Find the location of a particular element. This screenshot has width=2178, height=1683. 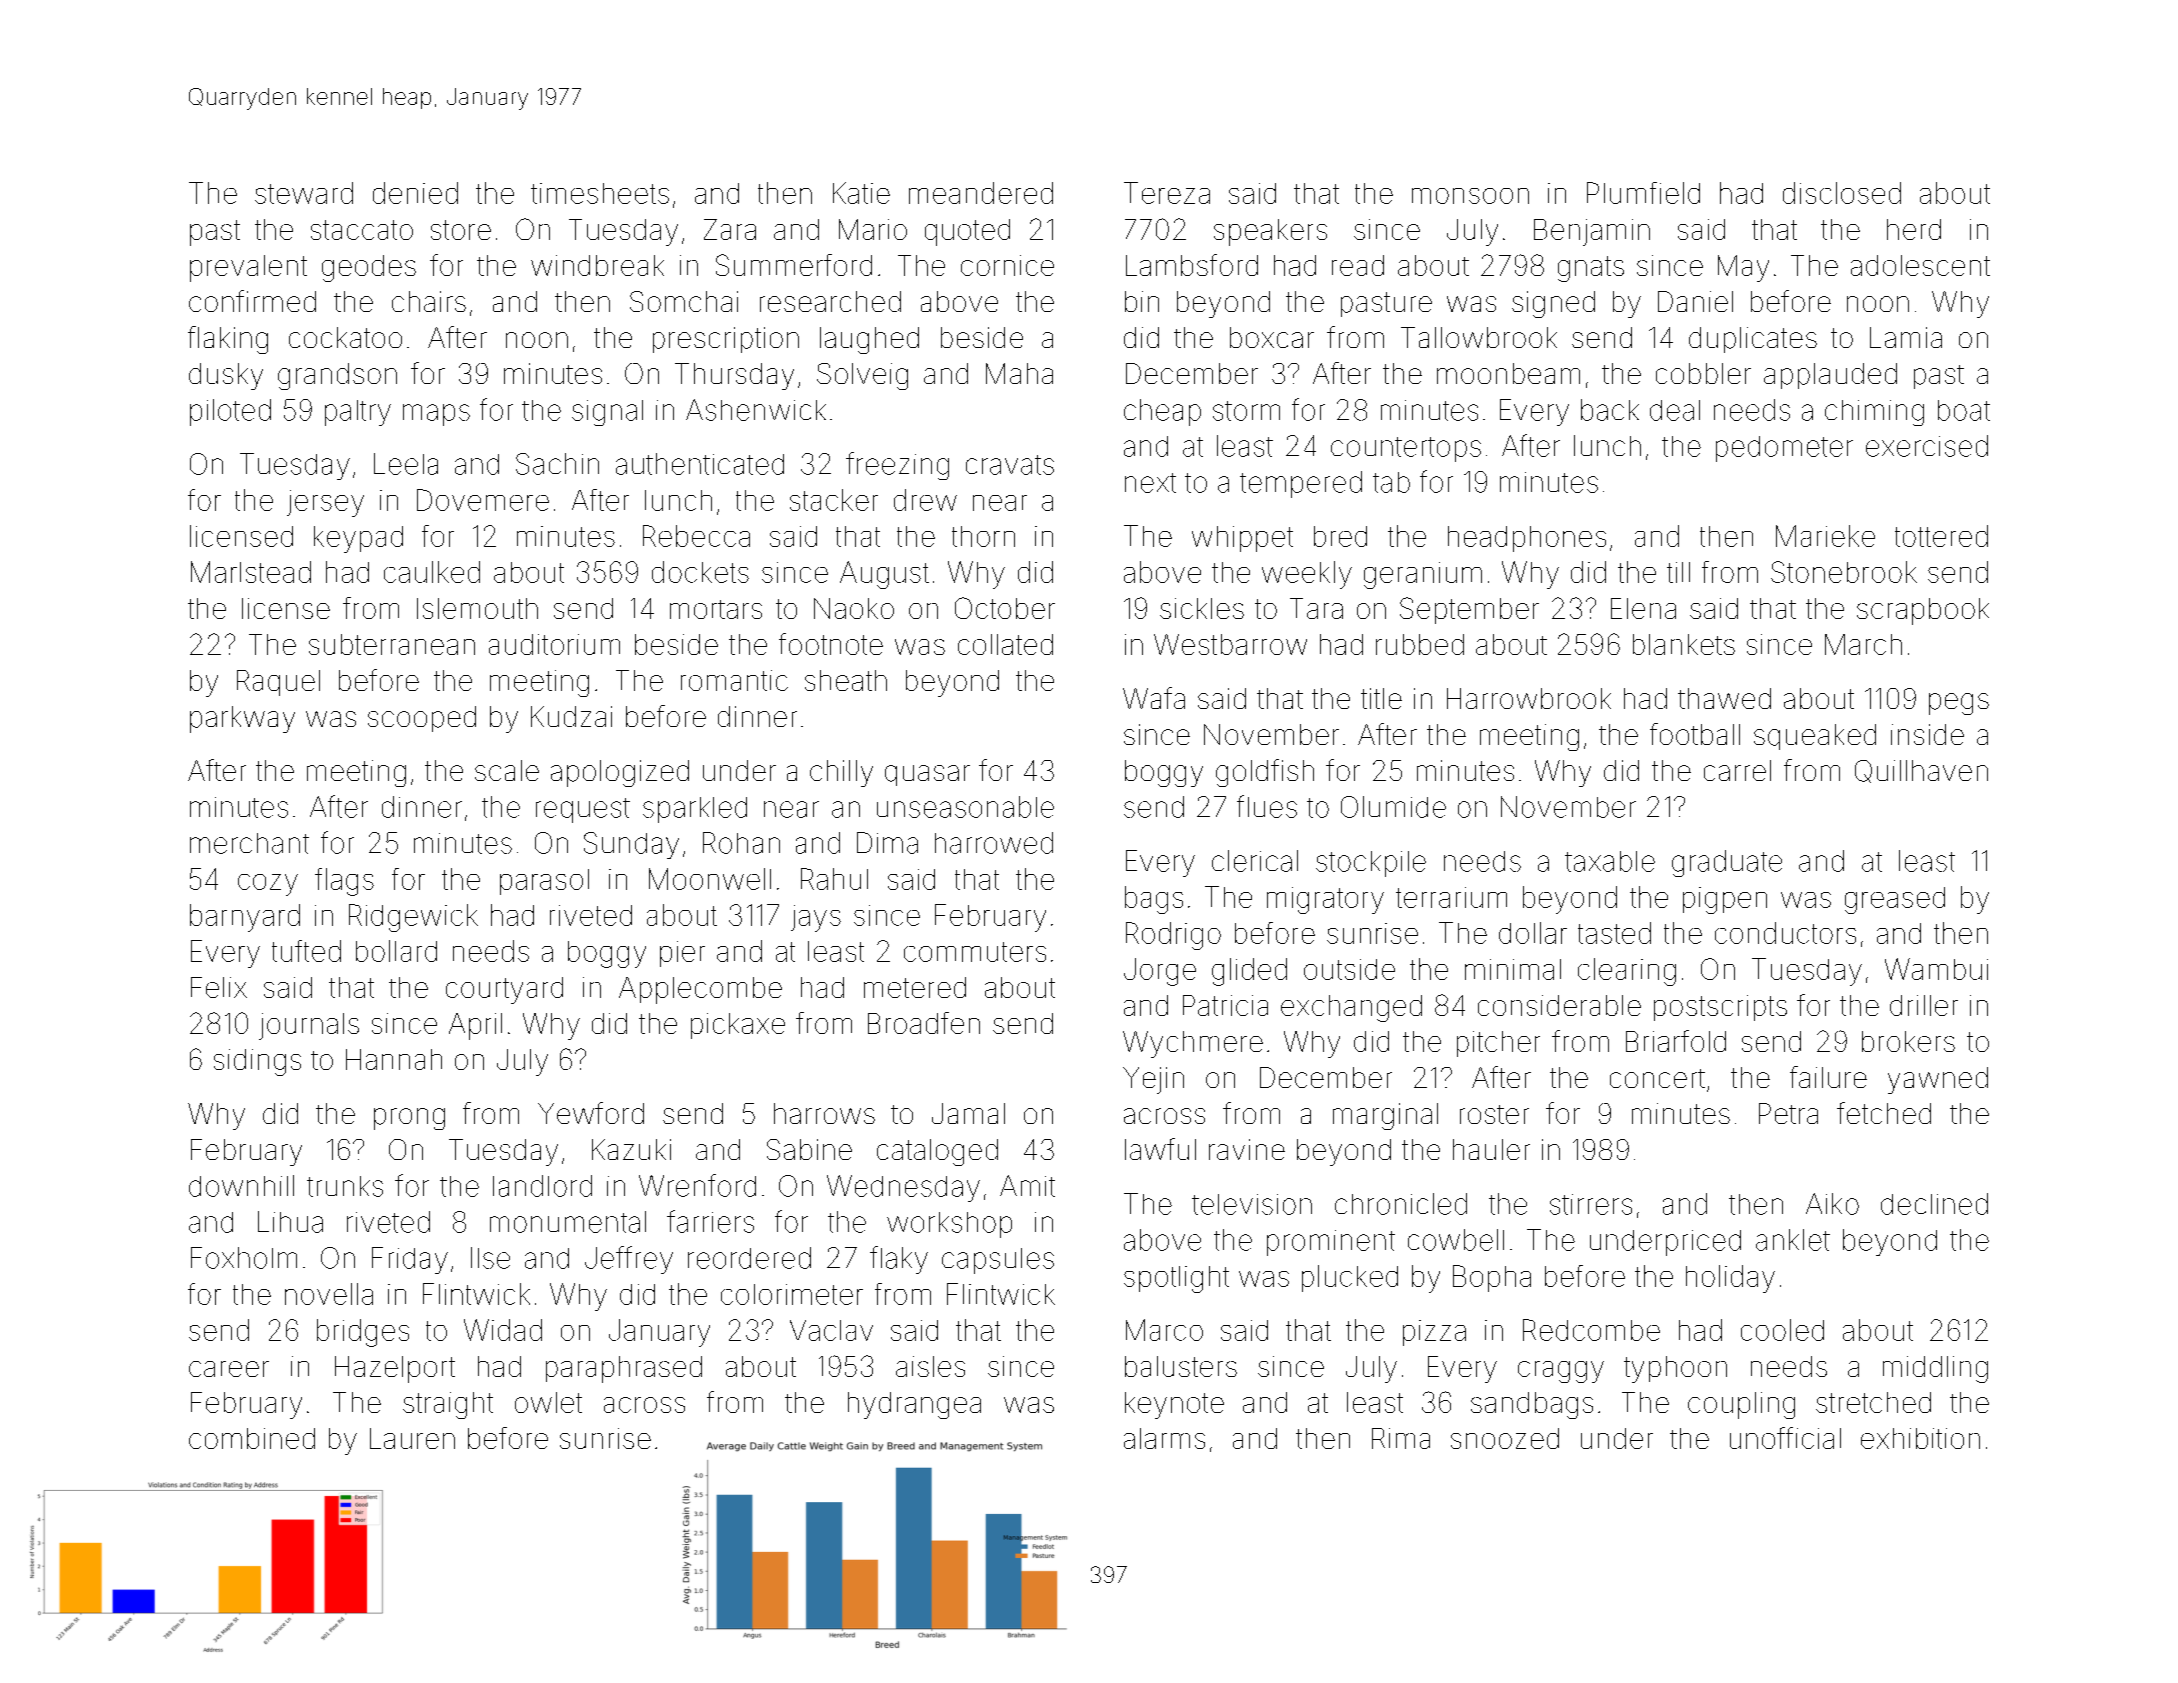

chilly is located at coordinates (841, 773).
